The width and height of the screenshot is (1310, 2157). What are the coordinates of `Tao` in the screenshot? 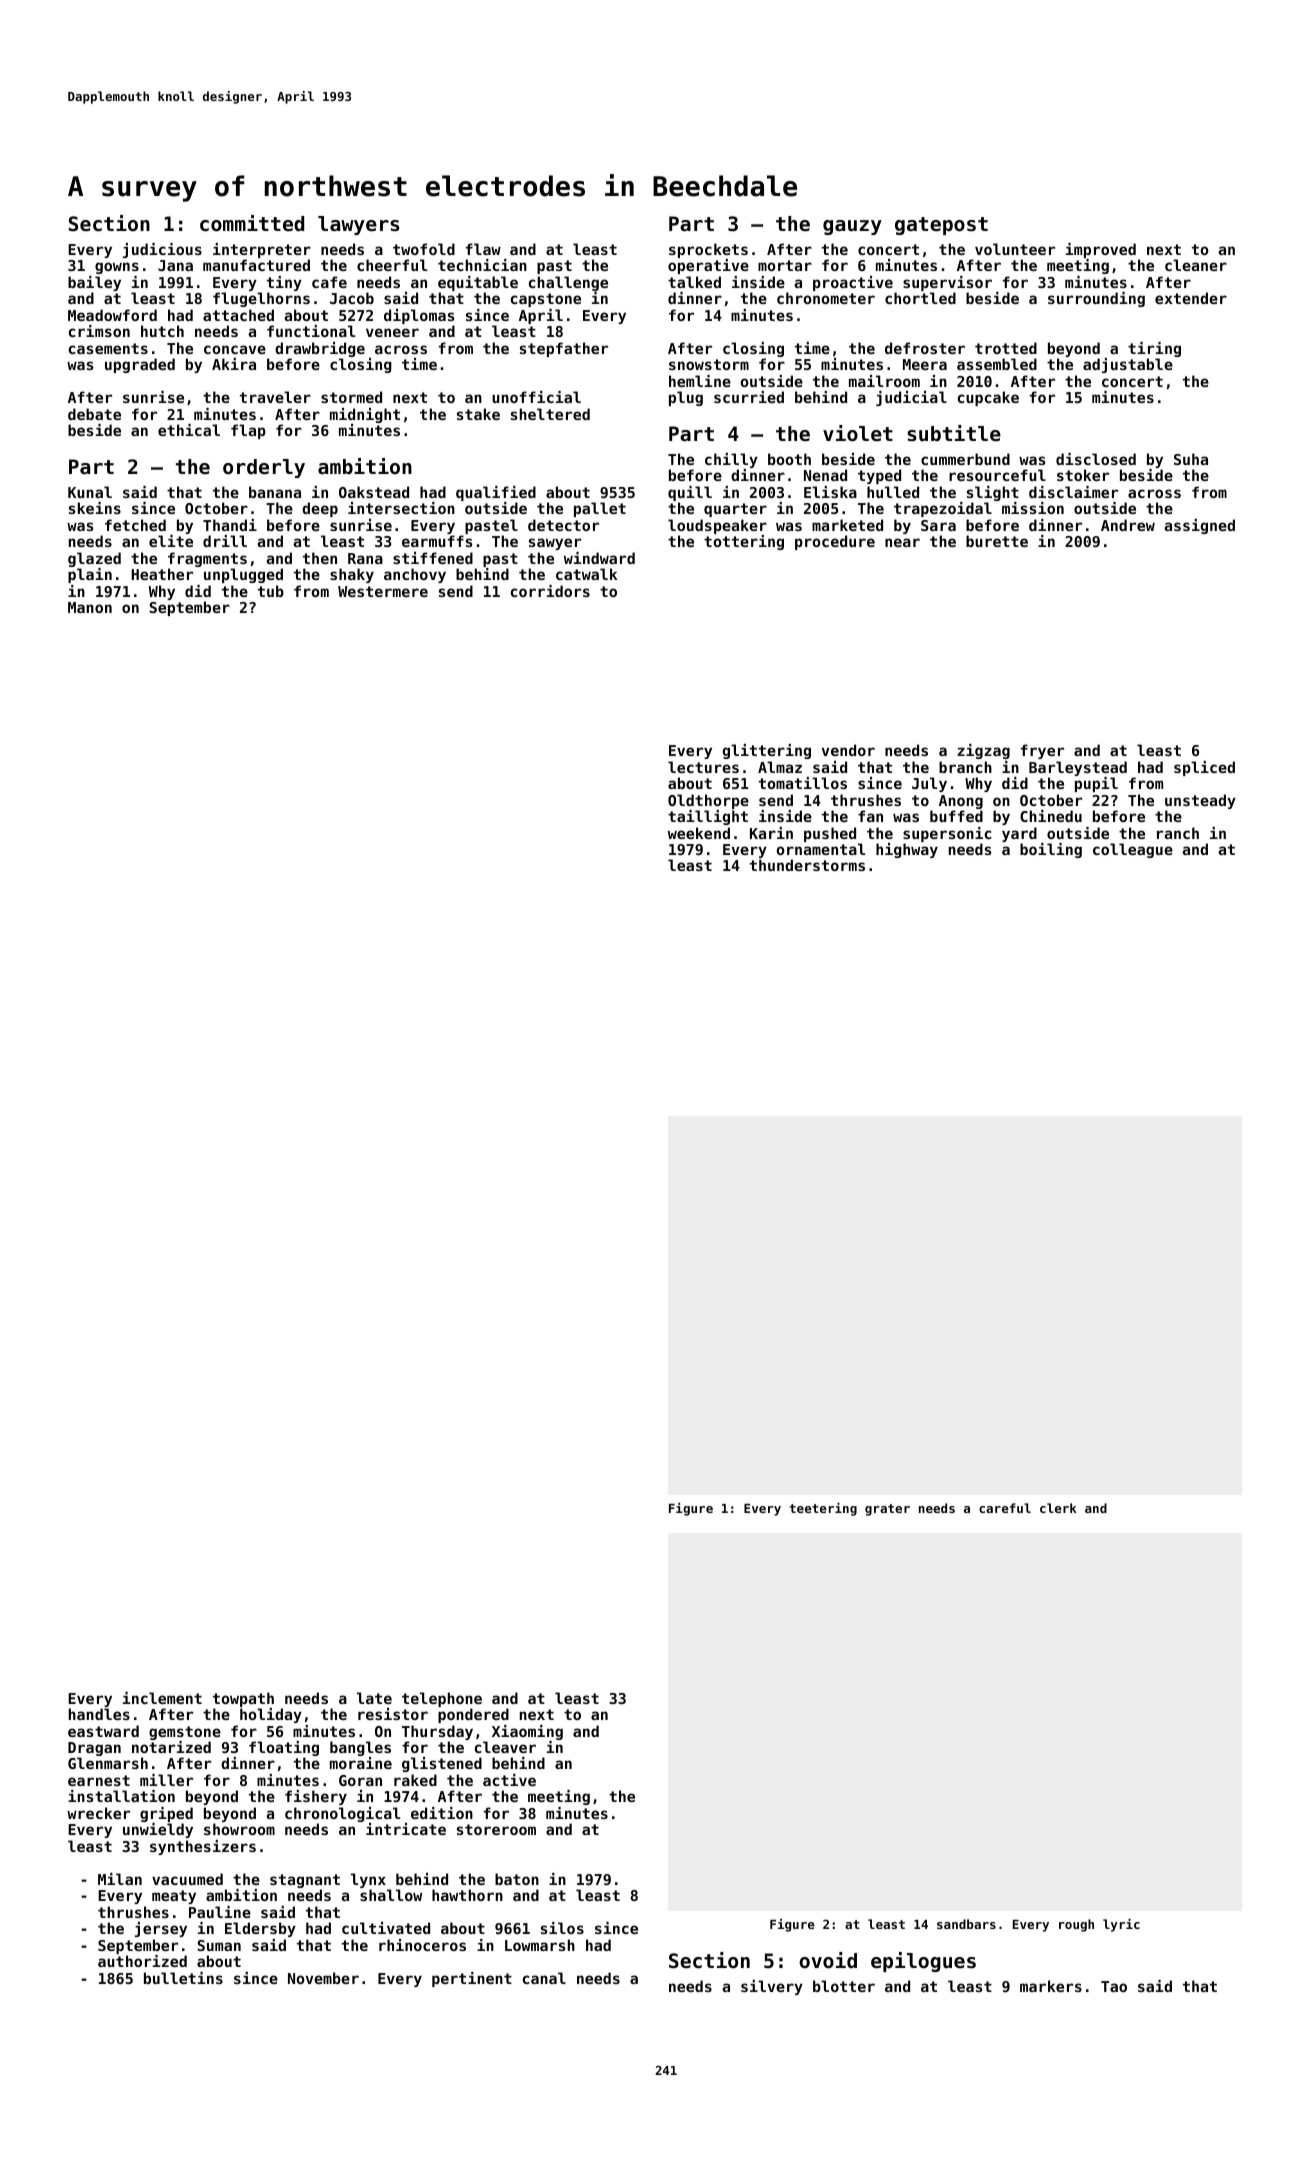 It's located at (1114, 1986).
